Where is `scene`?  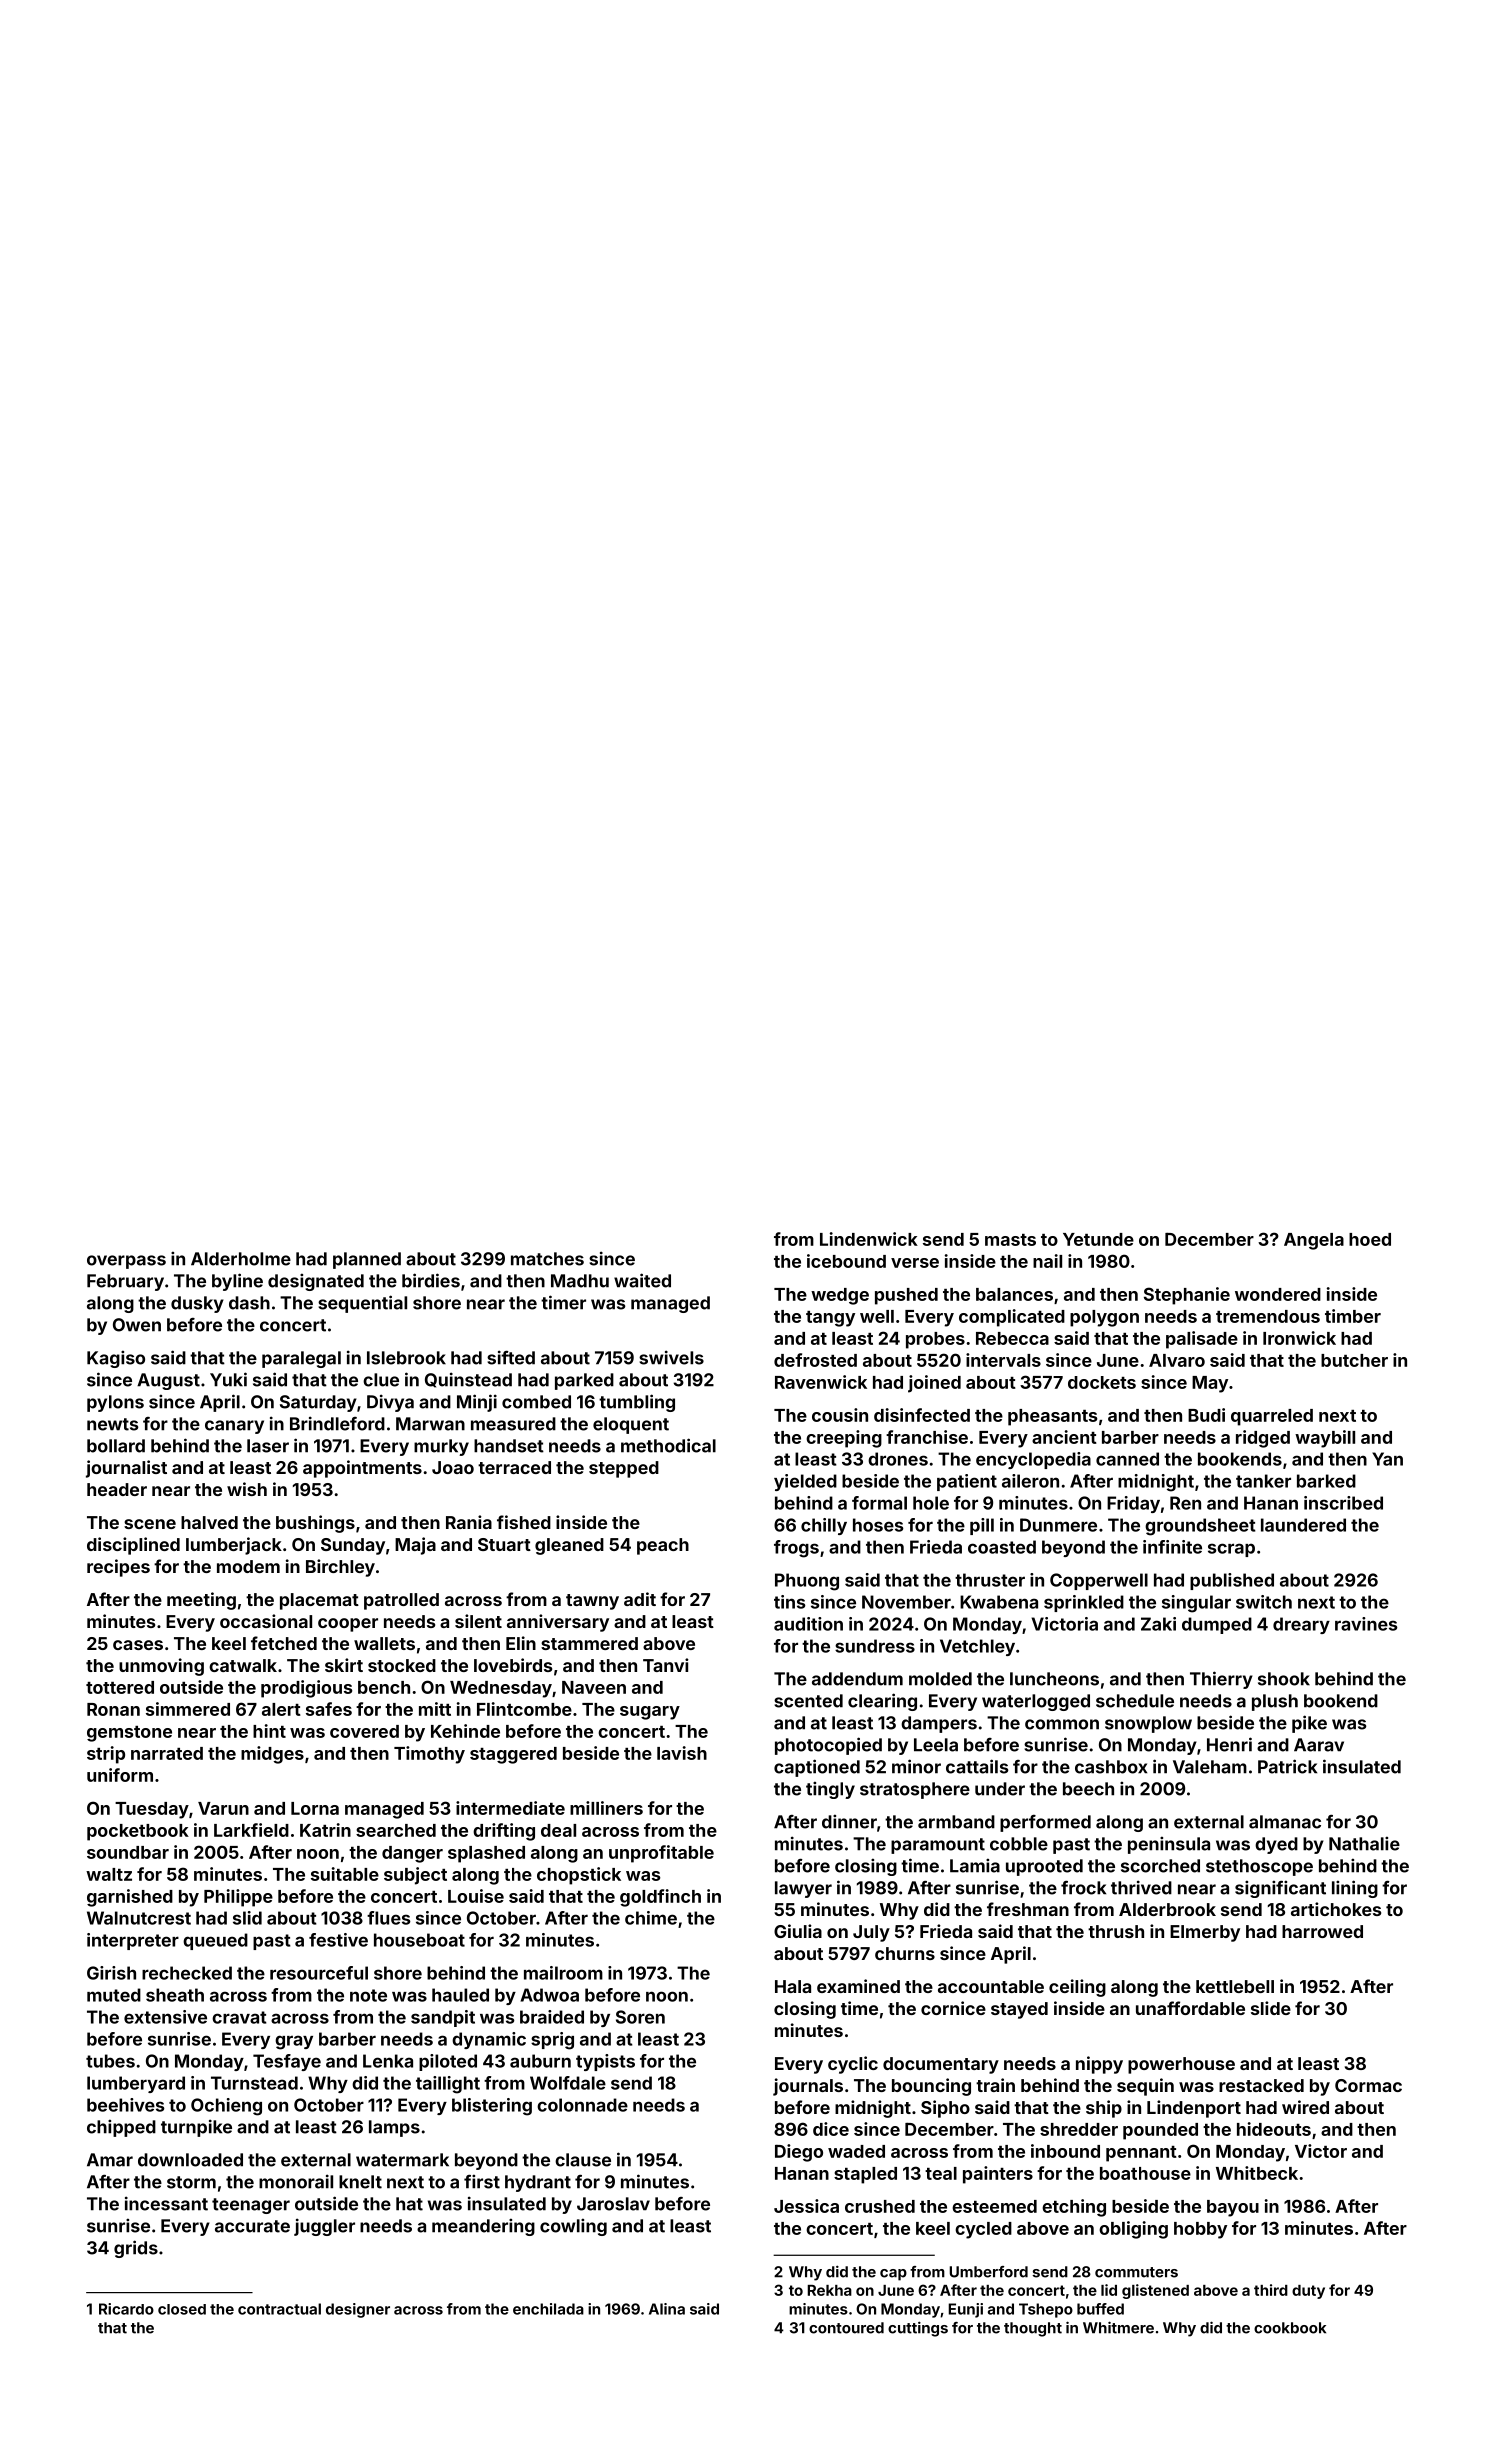
scene is located at coordinates (150, 1524).
